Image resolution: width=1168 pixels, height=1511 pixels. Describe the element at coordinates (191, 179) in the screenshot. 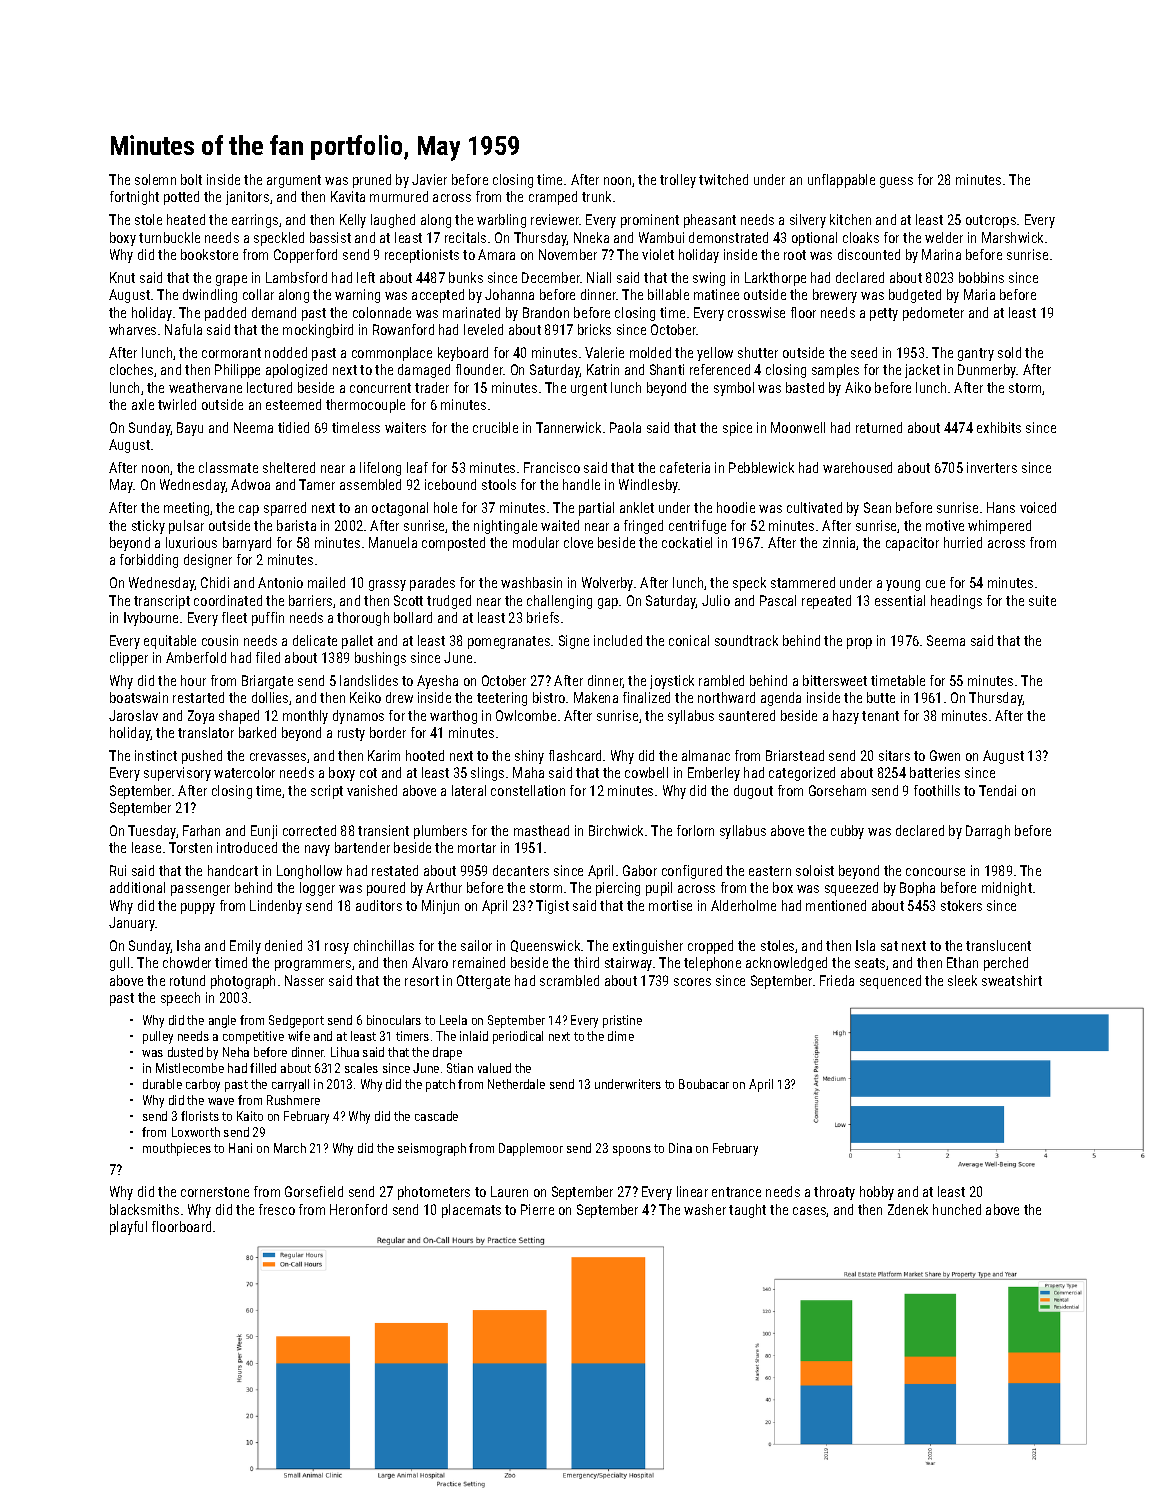

I see `bolt` at that location.
